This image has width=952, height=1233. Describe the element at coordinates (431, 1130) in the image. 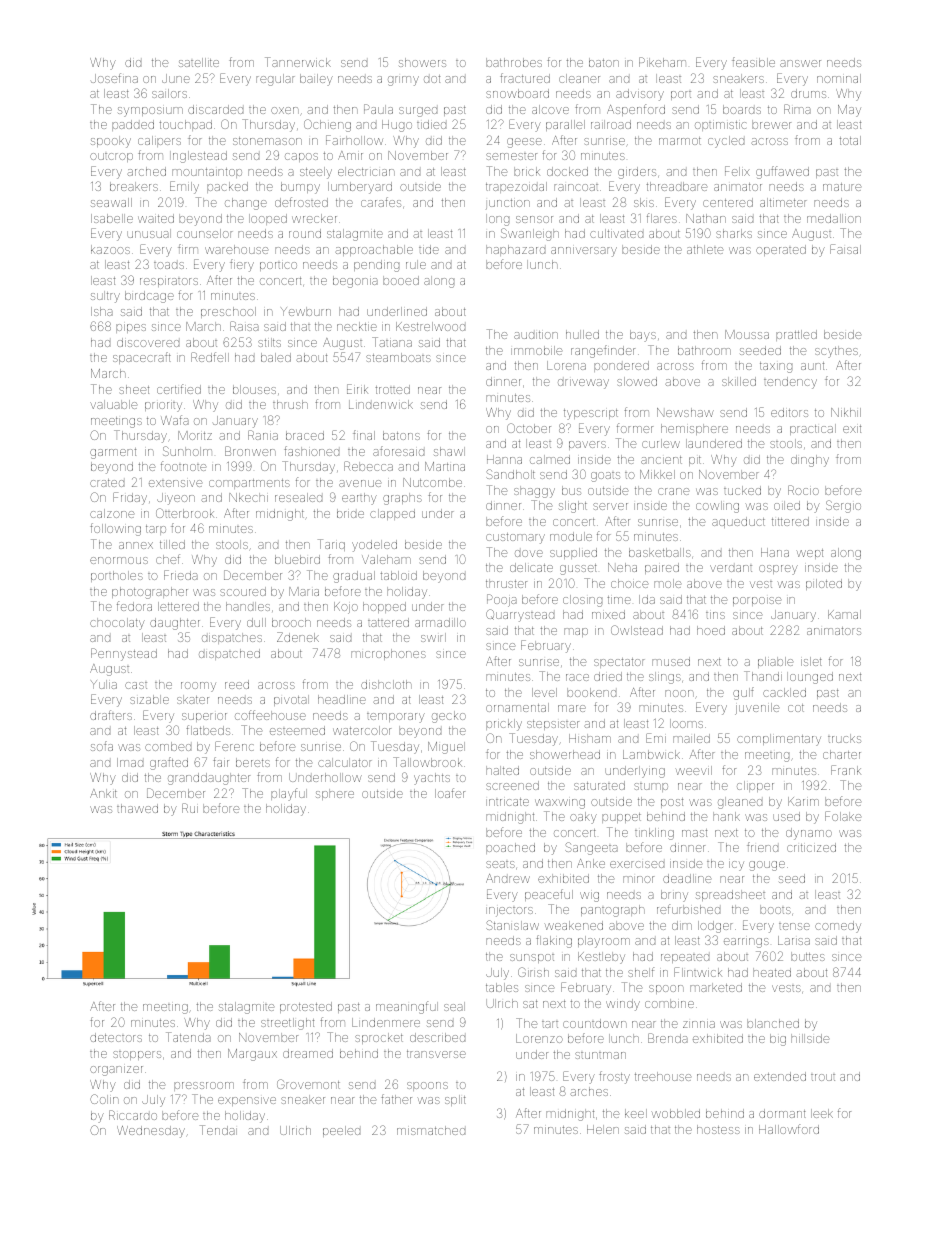

I see `mismatched` at that location.
